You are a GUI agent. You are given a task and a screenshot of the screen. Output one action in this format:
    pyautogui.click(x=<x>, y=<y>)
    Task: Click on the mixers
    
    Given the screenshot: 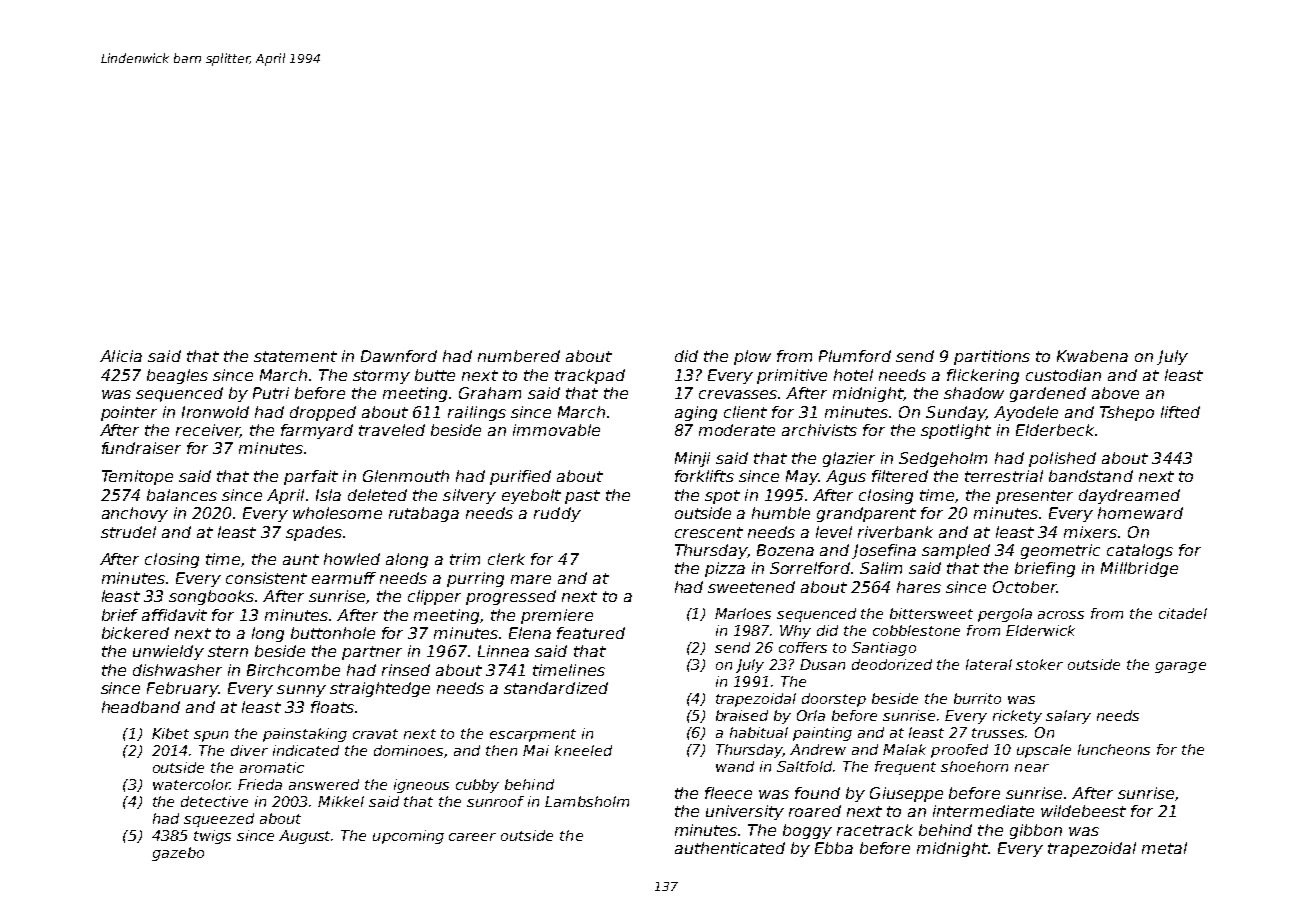 What is the action you would take?
    pyautogui.click(x=1090, y=532)
